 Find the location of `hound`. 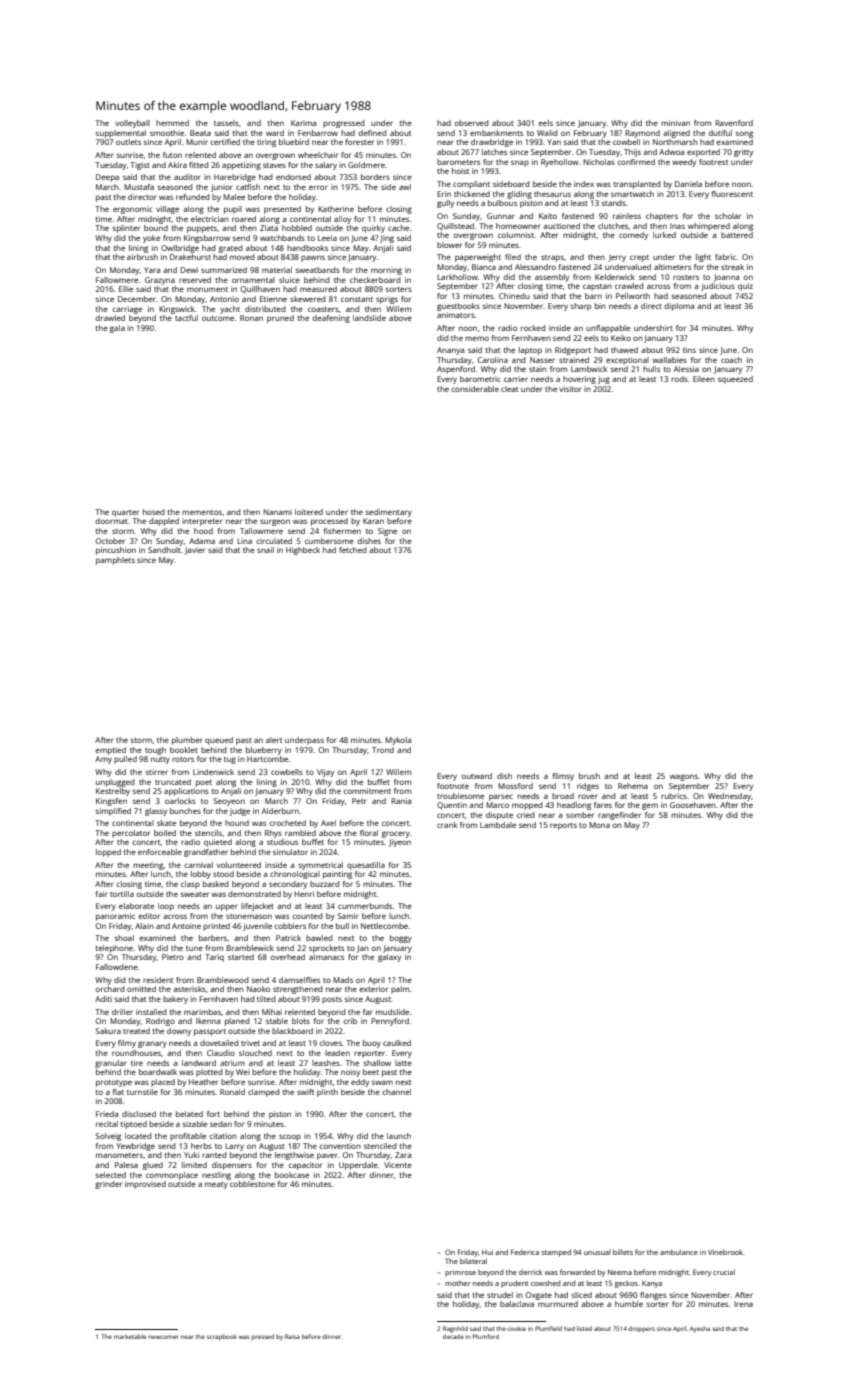

hound is located at coordinates (237, 823).
